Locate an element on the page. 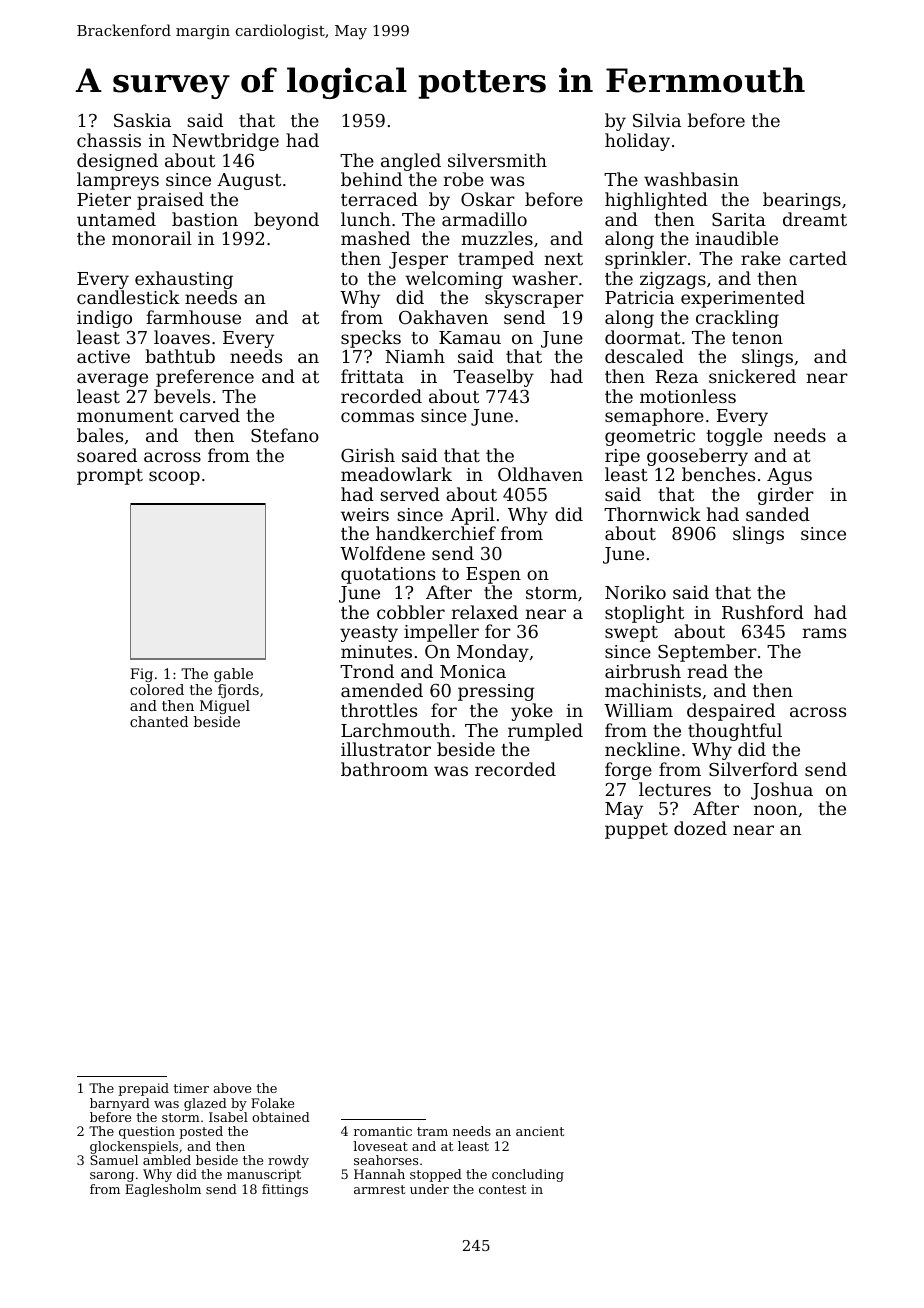 This document has height=1308, width=924. dozed is located at coordinates (700, 828).
